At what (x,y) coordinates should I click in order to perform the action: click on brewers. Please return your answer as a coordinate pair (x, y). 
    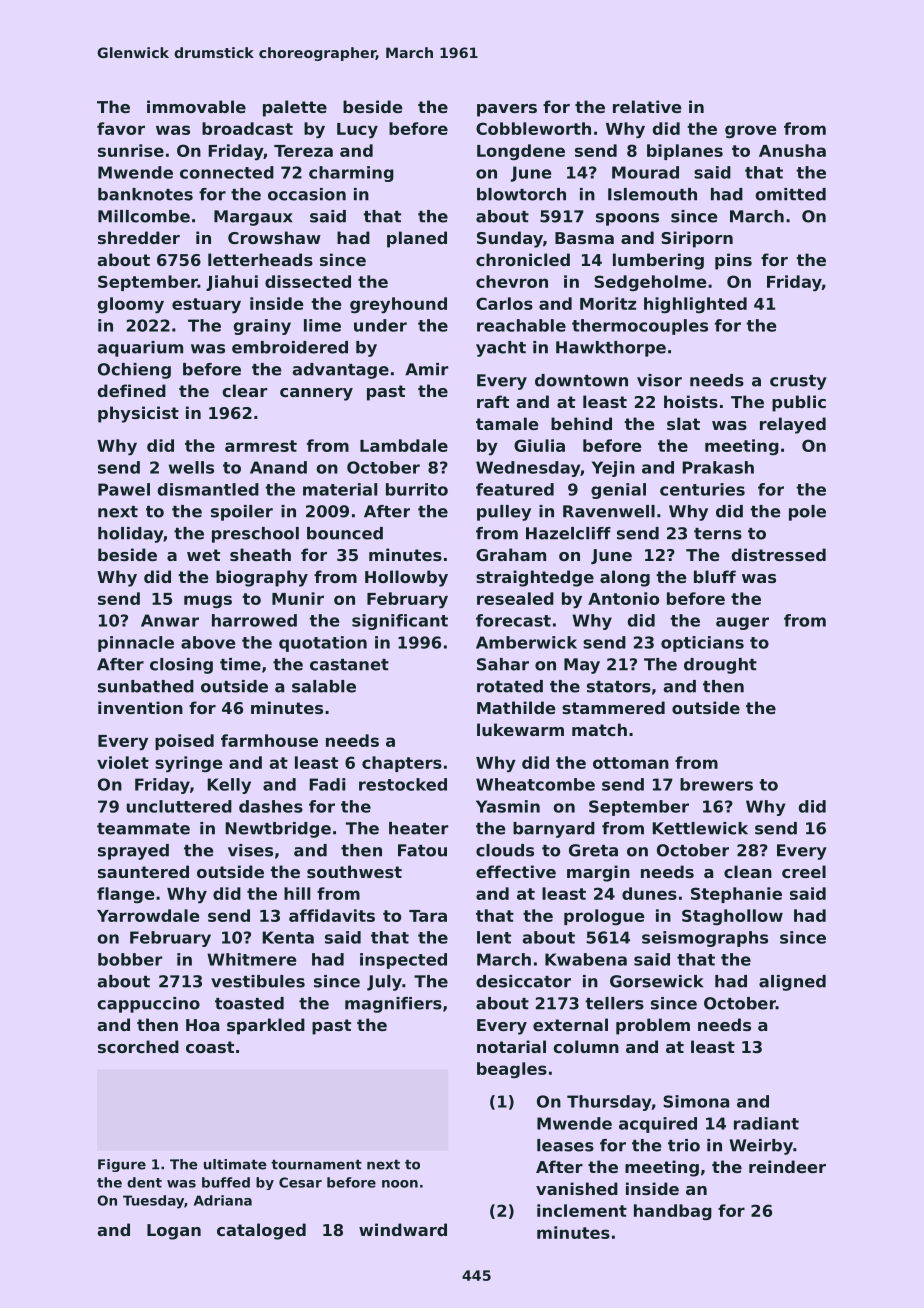
    Looking at the image, I should click on (716, 784).
